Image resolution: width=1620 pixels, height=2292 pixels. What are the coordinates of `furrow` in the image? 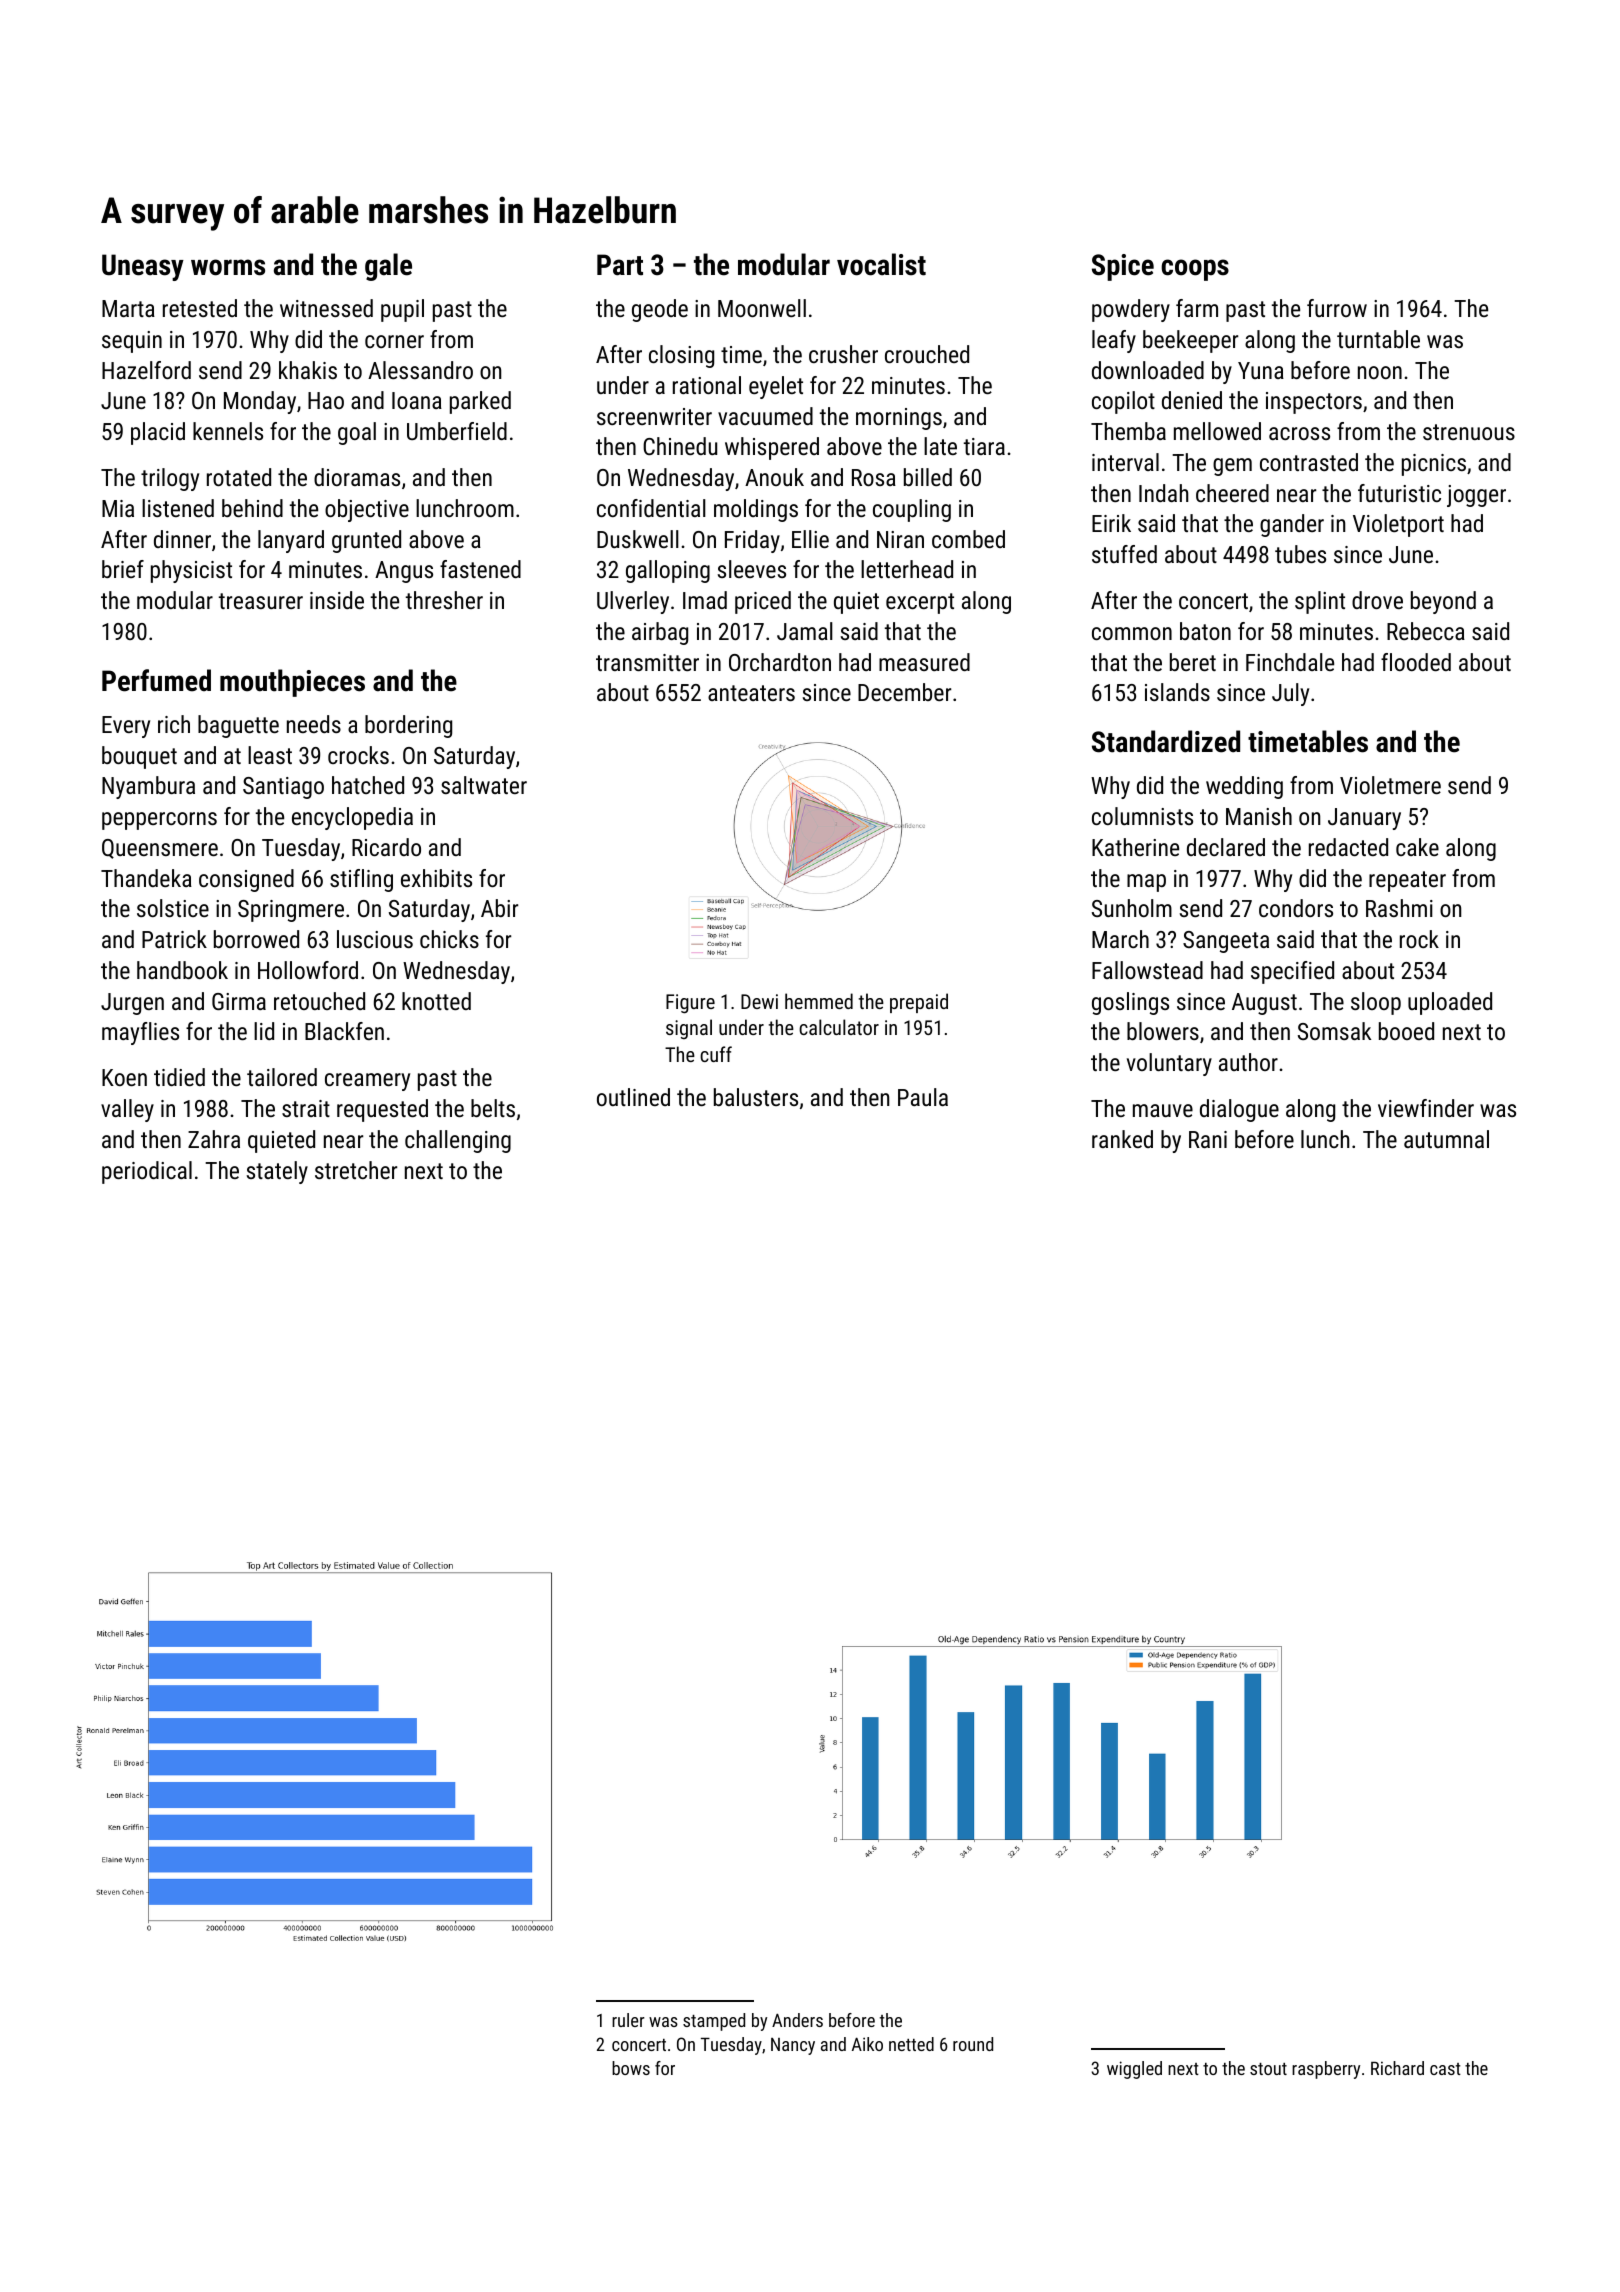 It's located at (1337, 308).
